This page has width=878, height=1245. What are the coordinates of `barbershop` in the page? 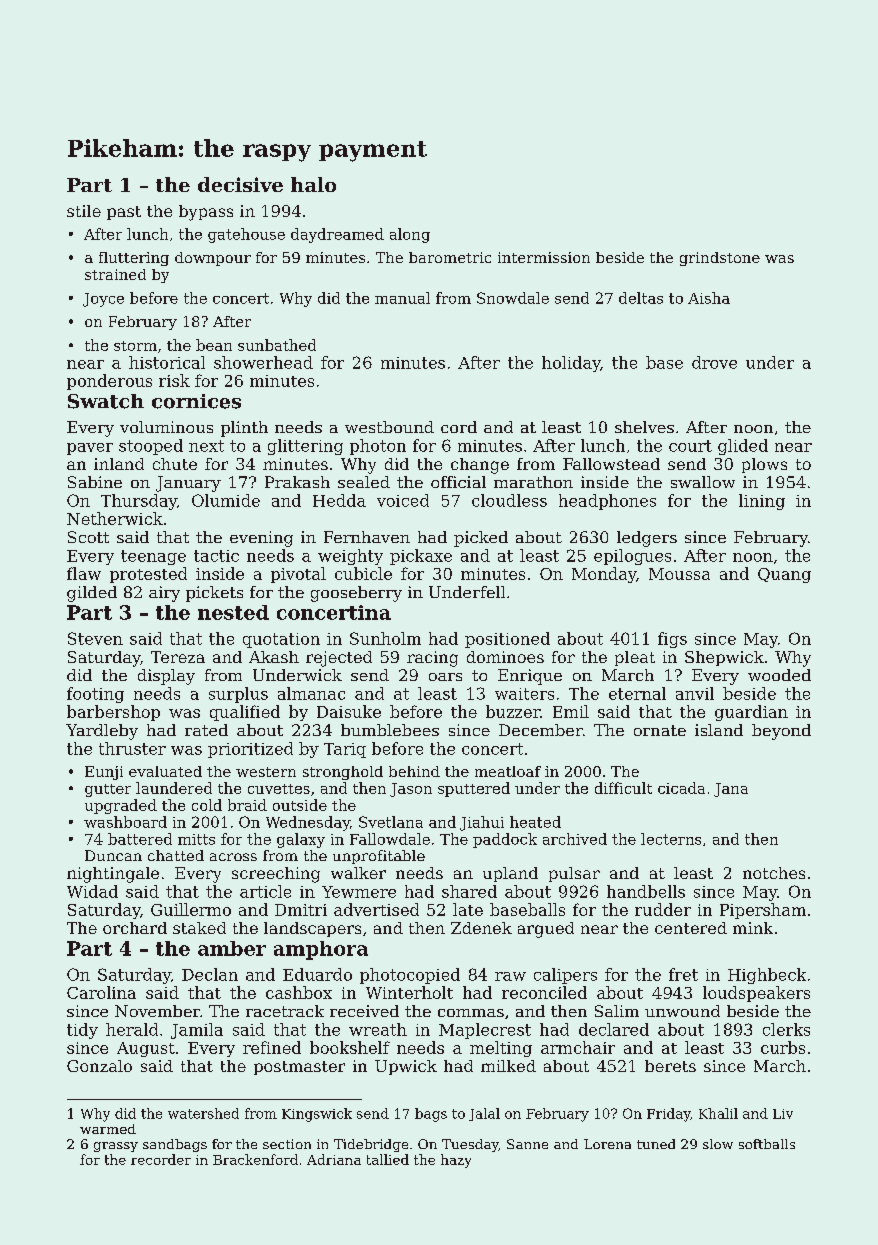 It's located at (113, 713).
